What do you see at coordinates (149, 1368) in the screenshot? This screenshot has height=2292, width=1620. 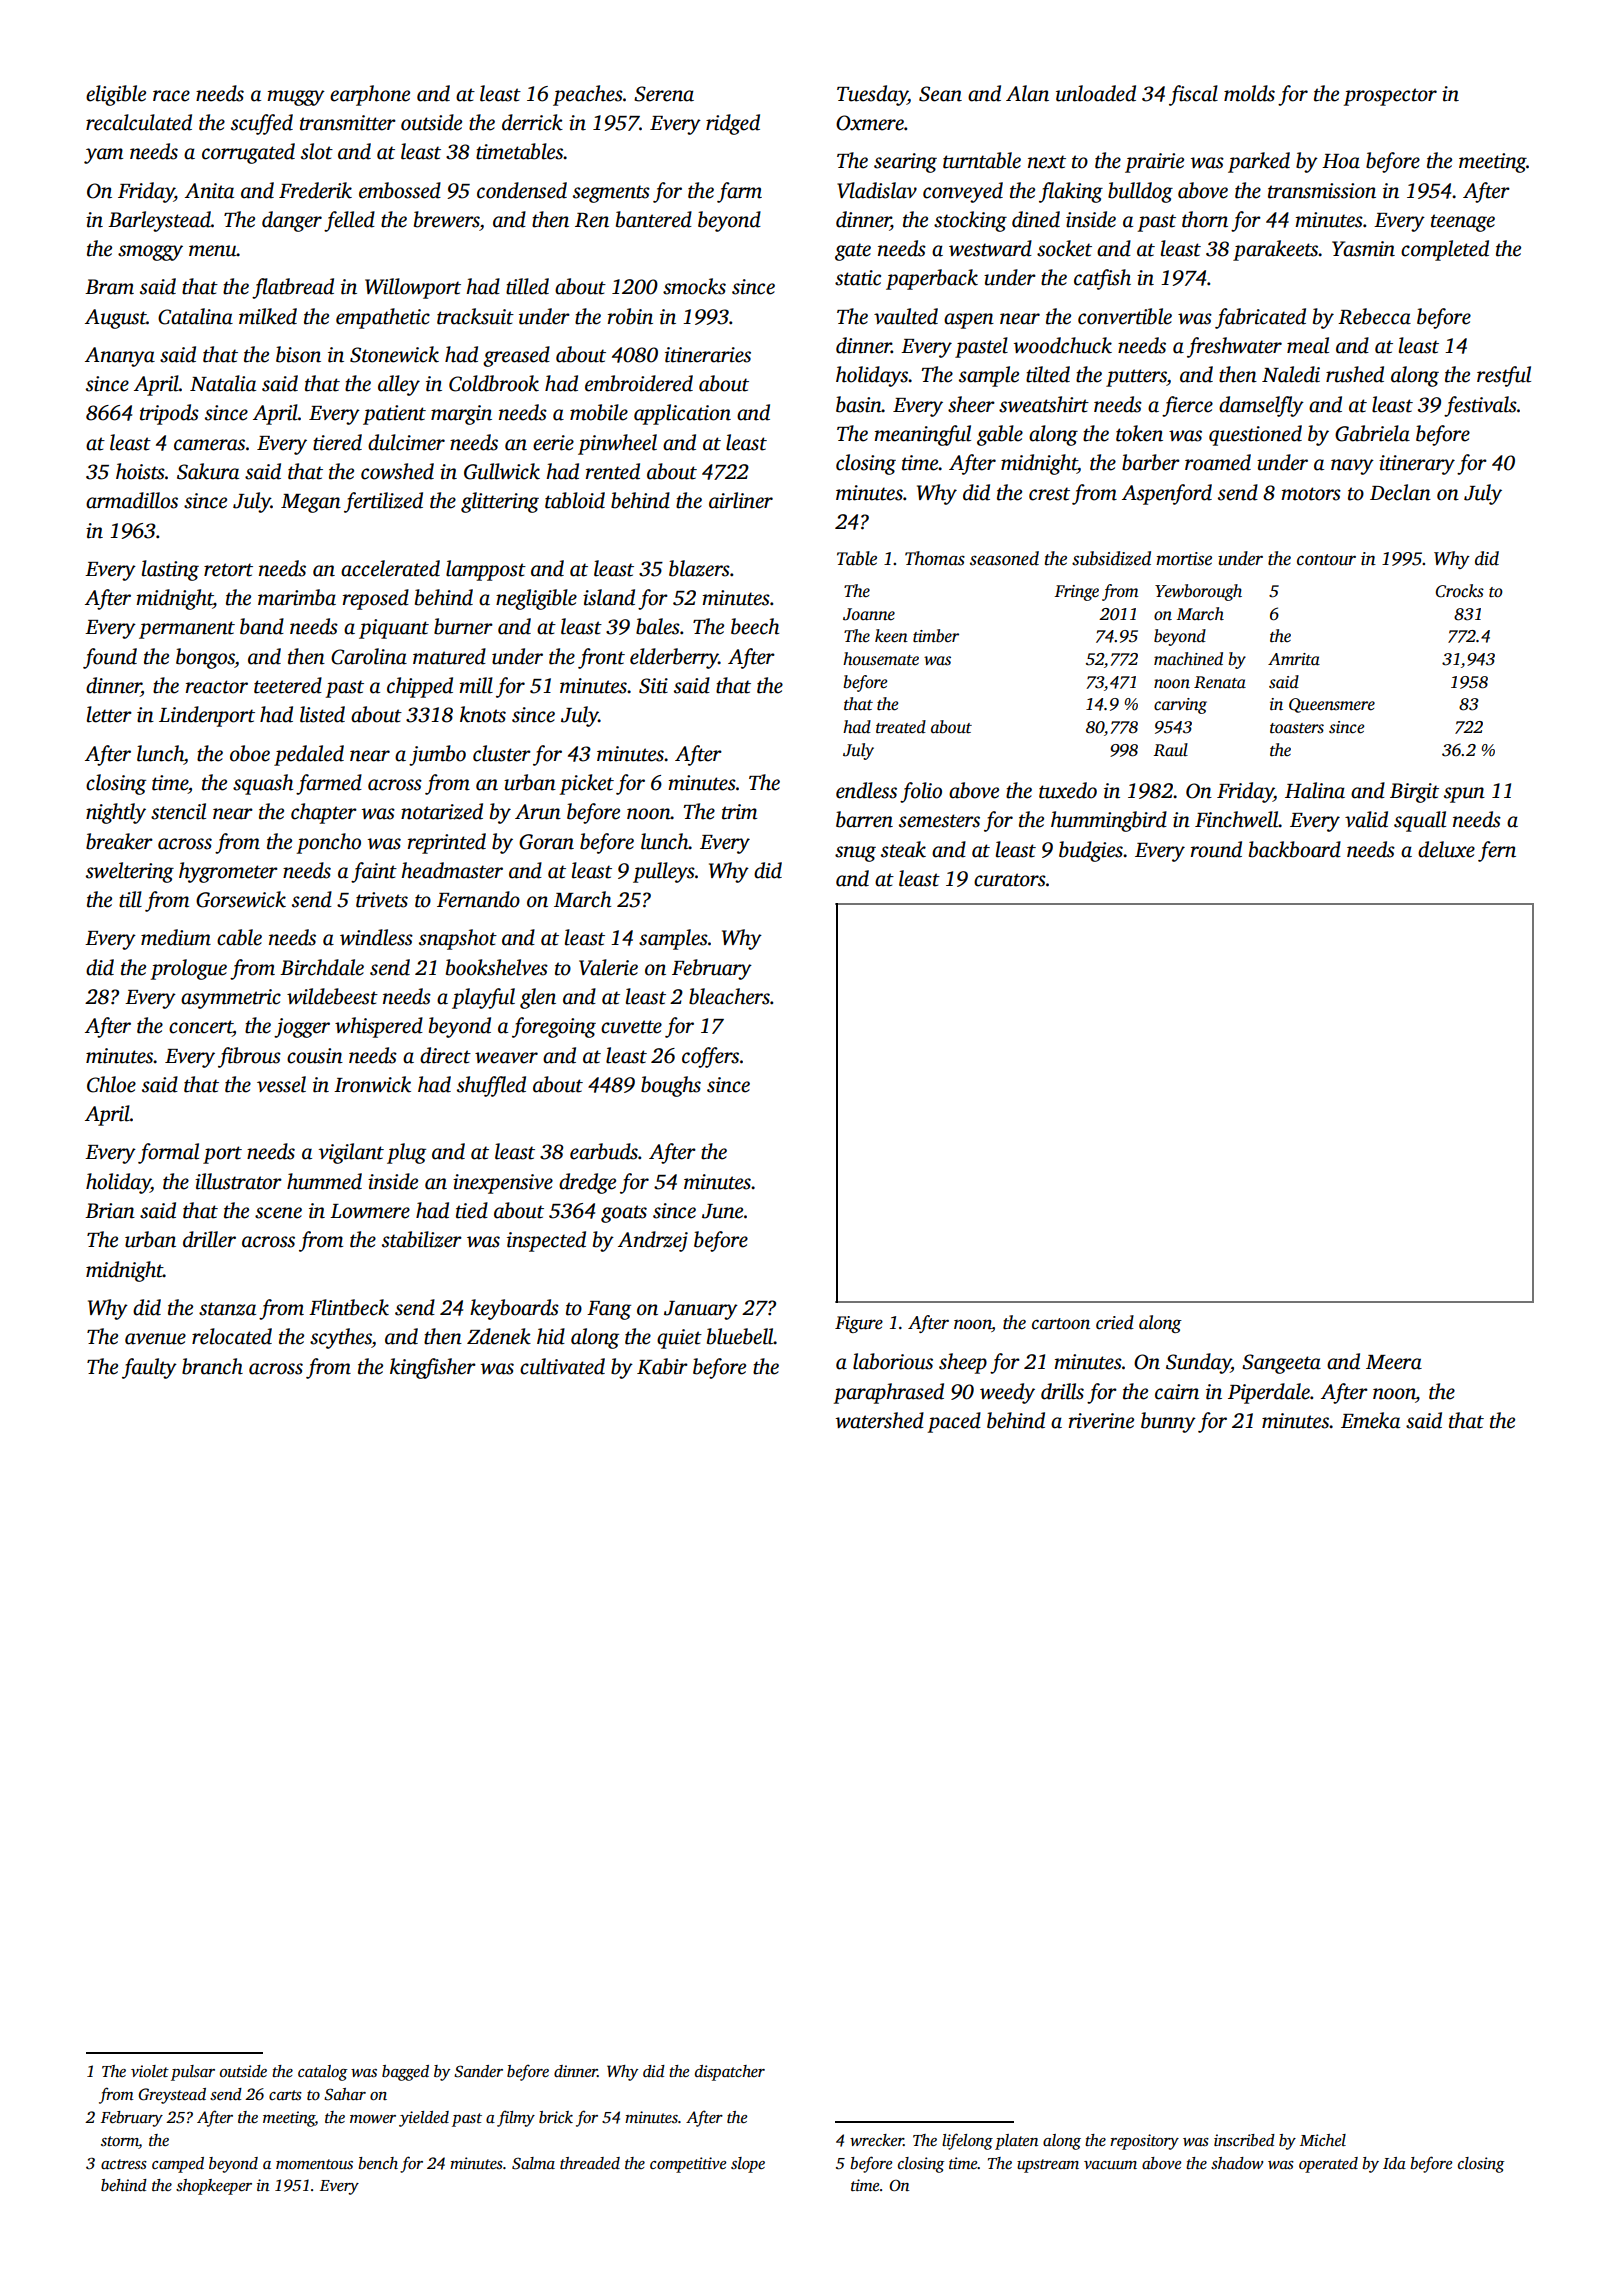 I see `faulty` at bounding box center [149, 1368].
